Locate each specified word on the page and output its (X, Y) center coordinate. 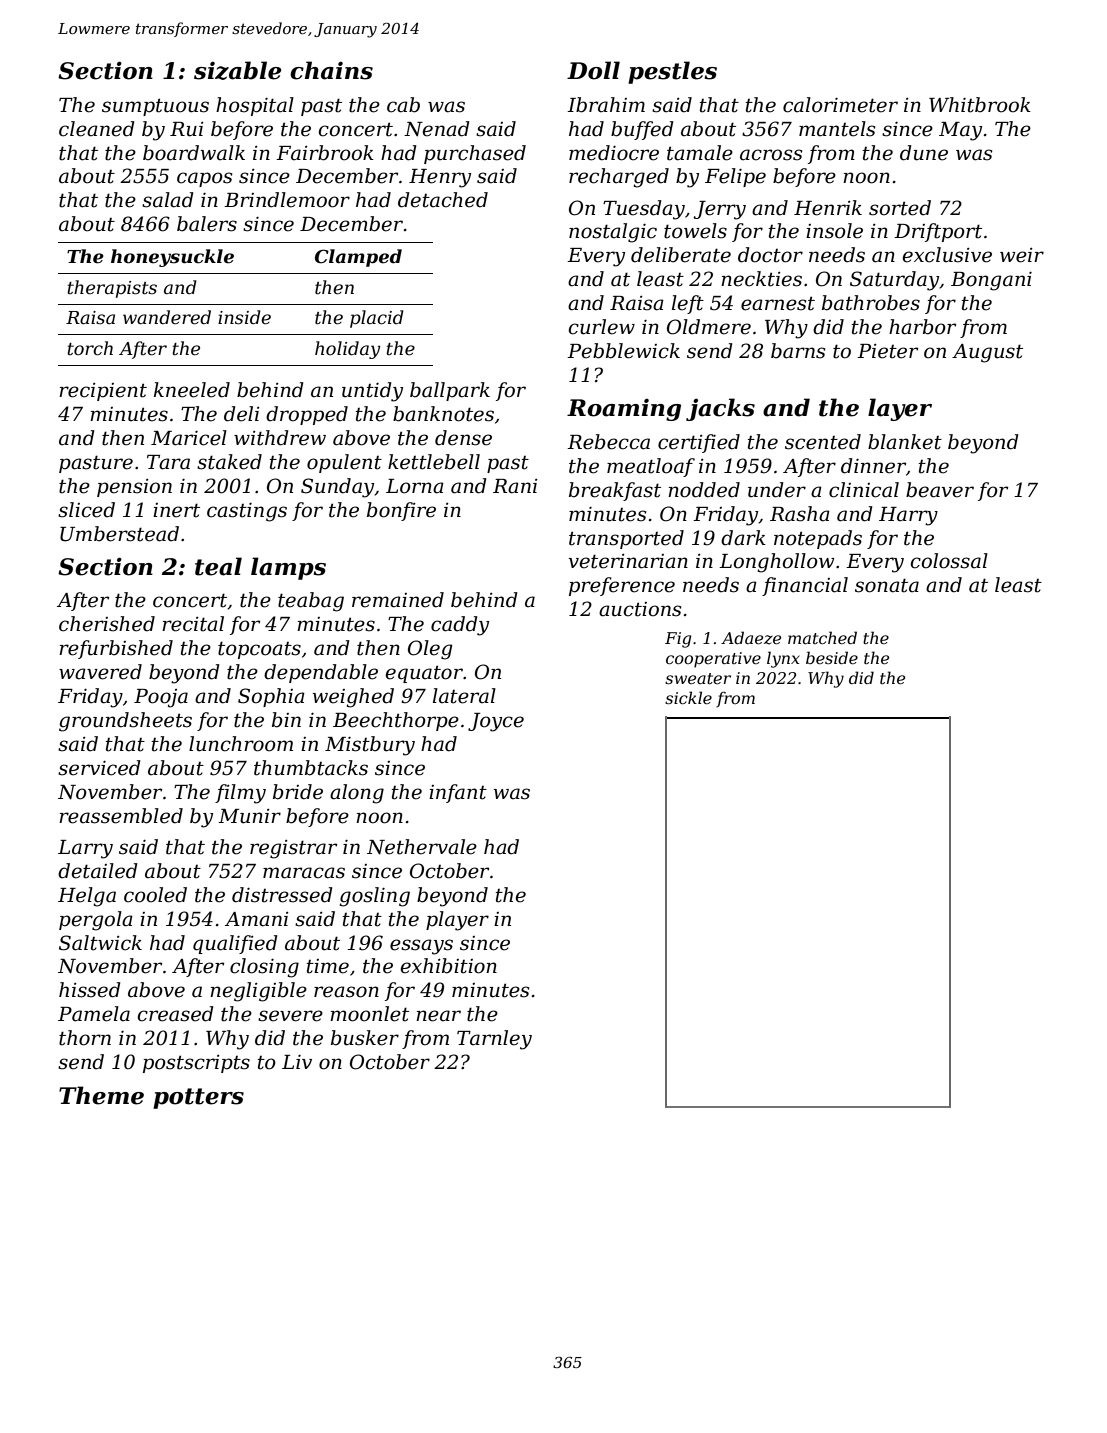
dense (463, 438)
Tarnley (494, 1040)
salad (168, 200)
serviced (99, 768)
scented (823, 442)
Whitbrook (980, 105)
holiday (348, 350)
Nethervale (422, 847)
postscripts (196, 1064)
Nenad (437, 129)
